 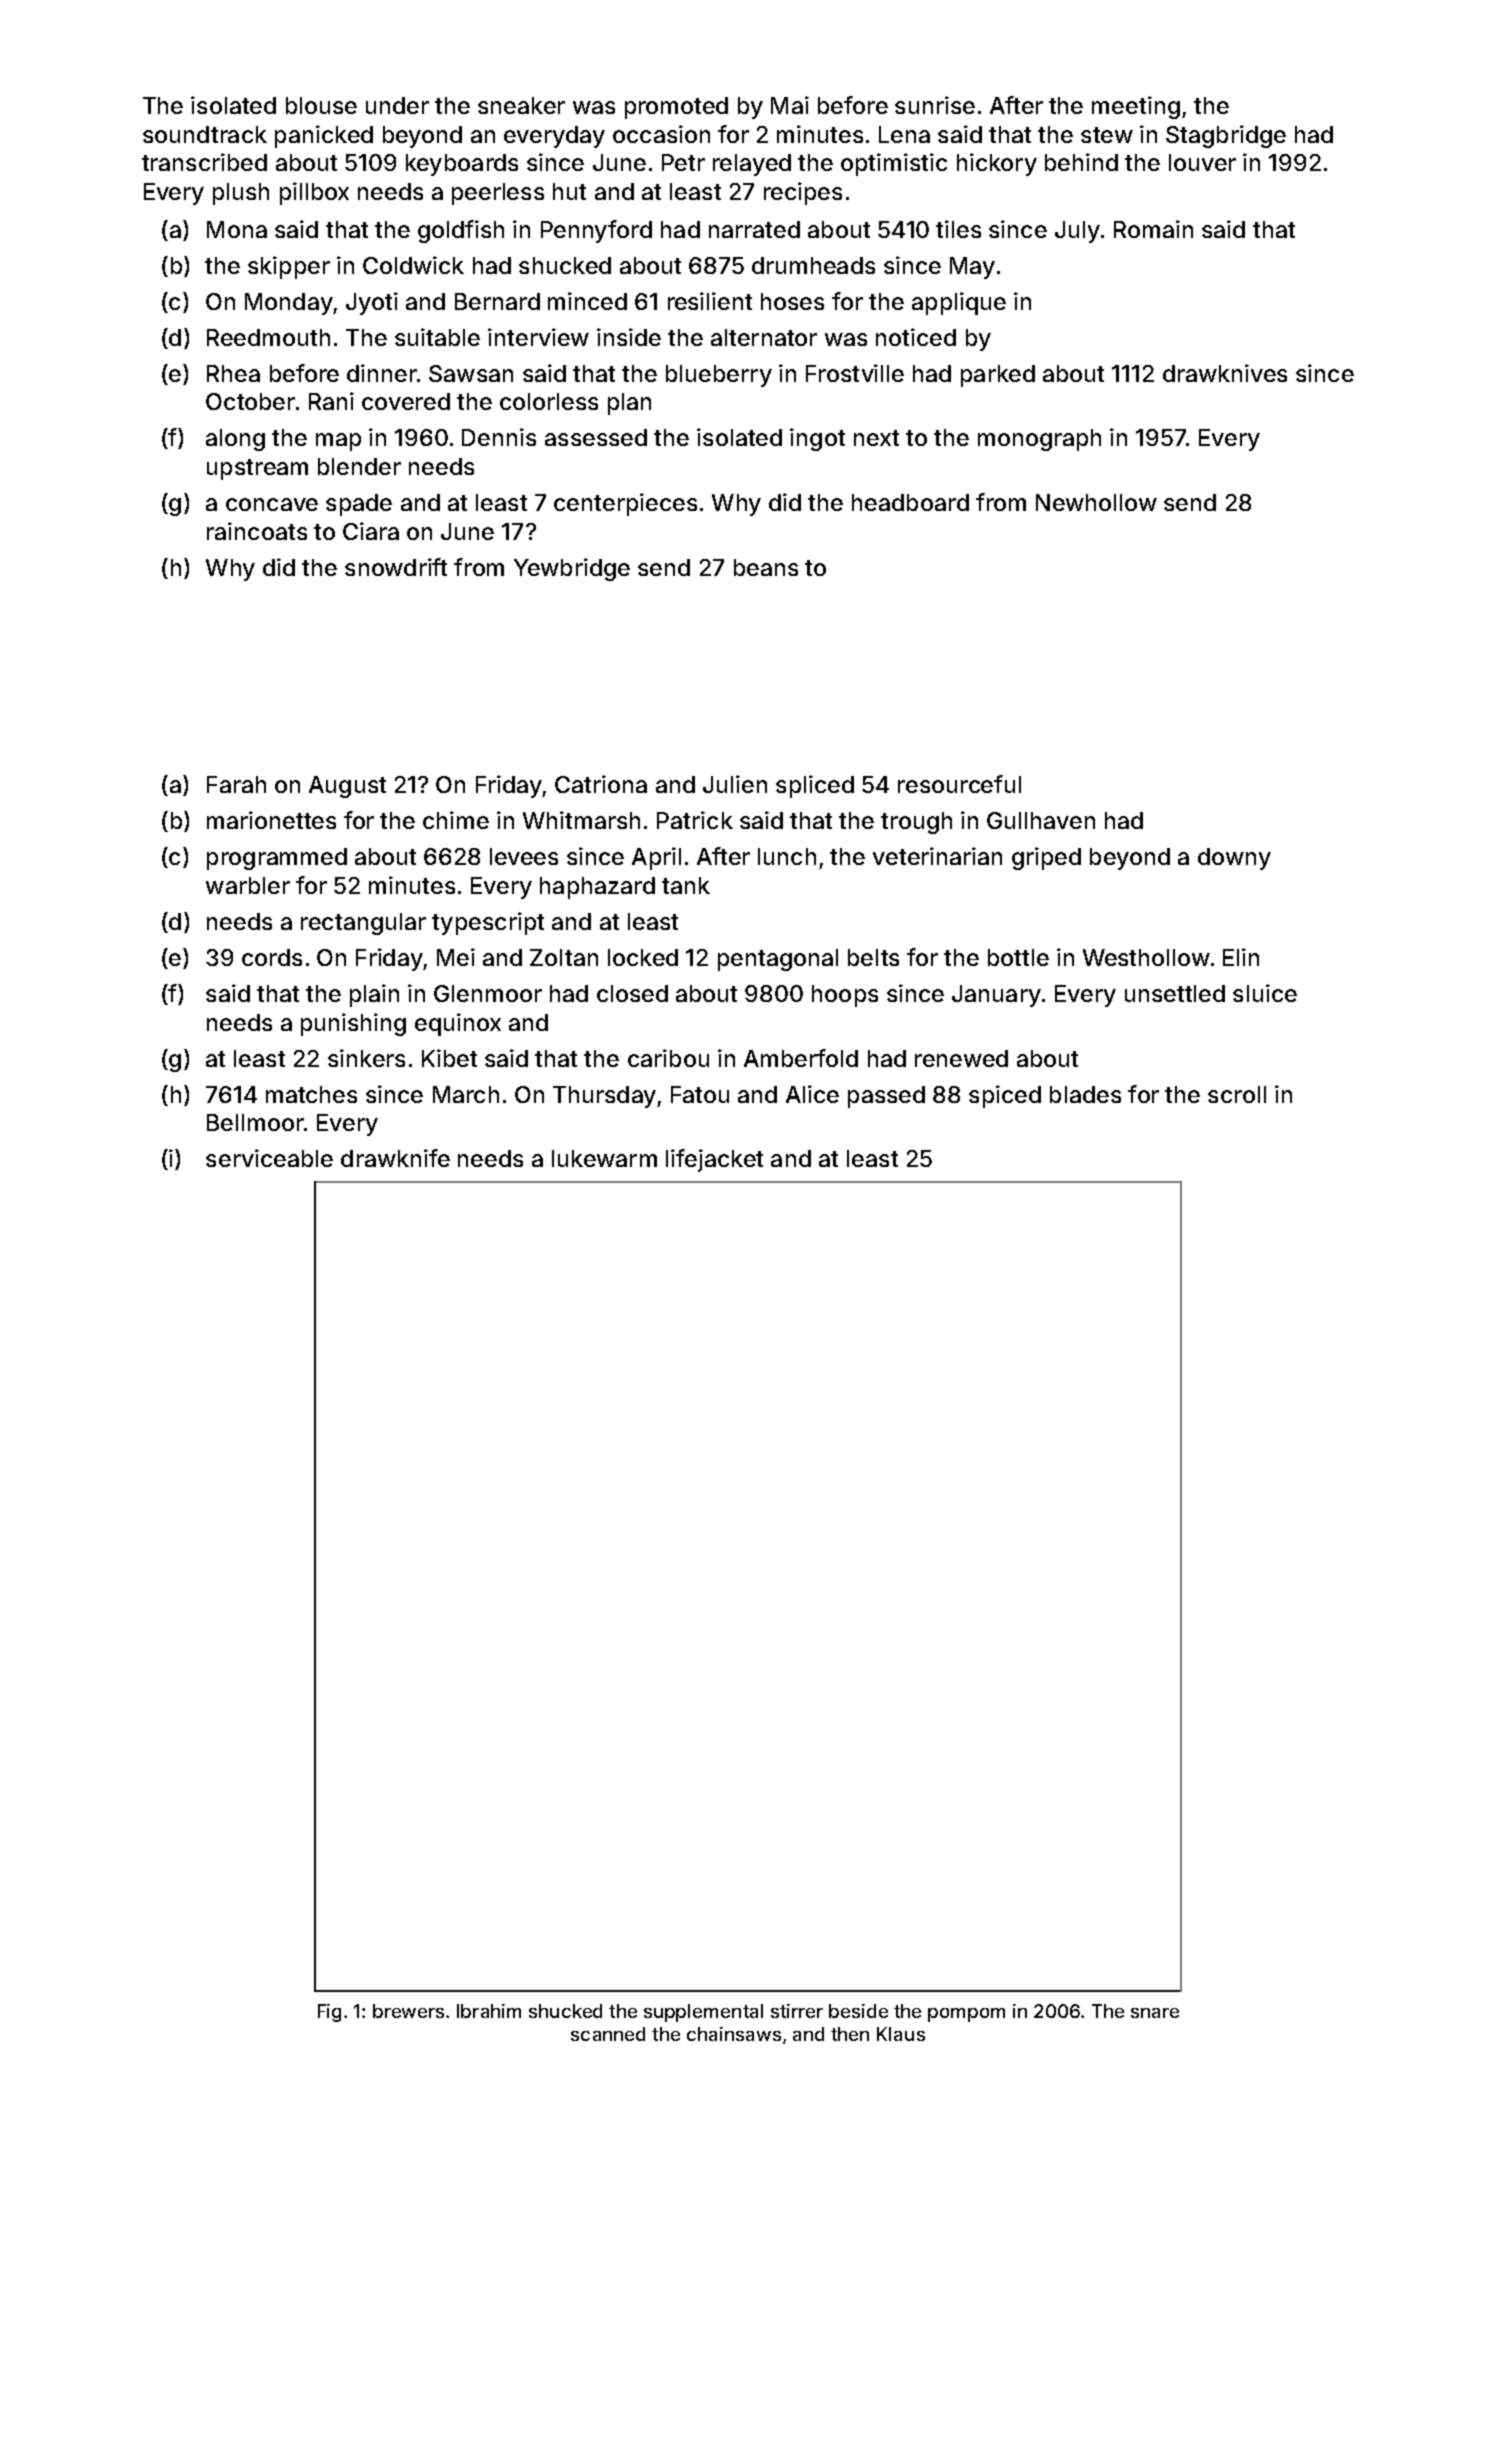 What do you see at coordinates (797, 2011) in the screenshot?
I see `stirrer` at bounding box center [797, 2011].
